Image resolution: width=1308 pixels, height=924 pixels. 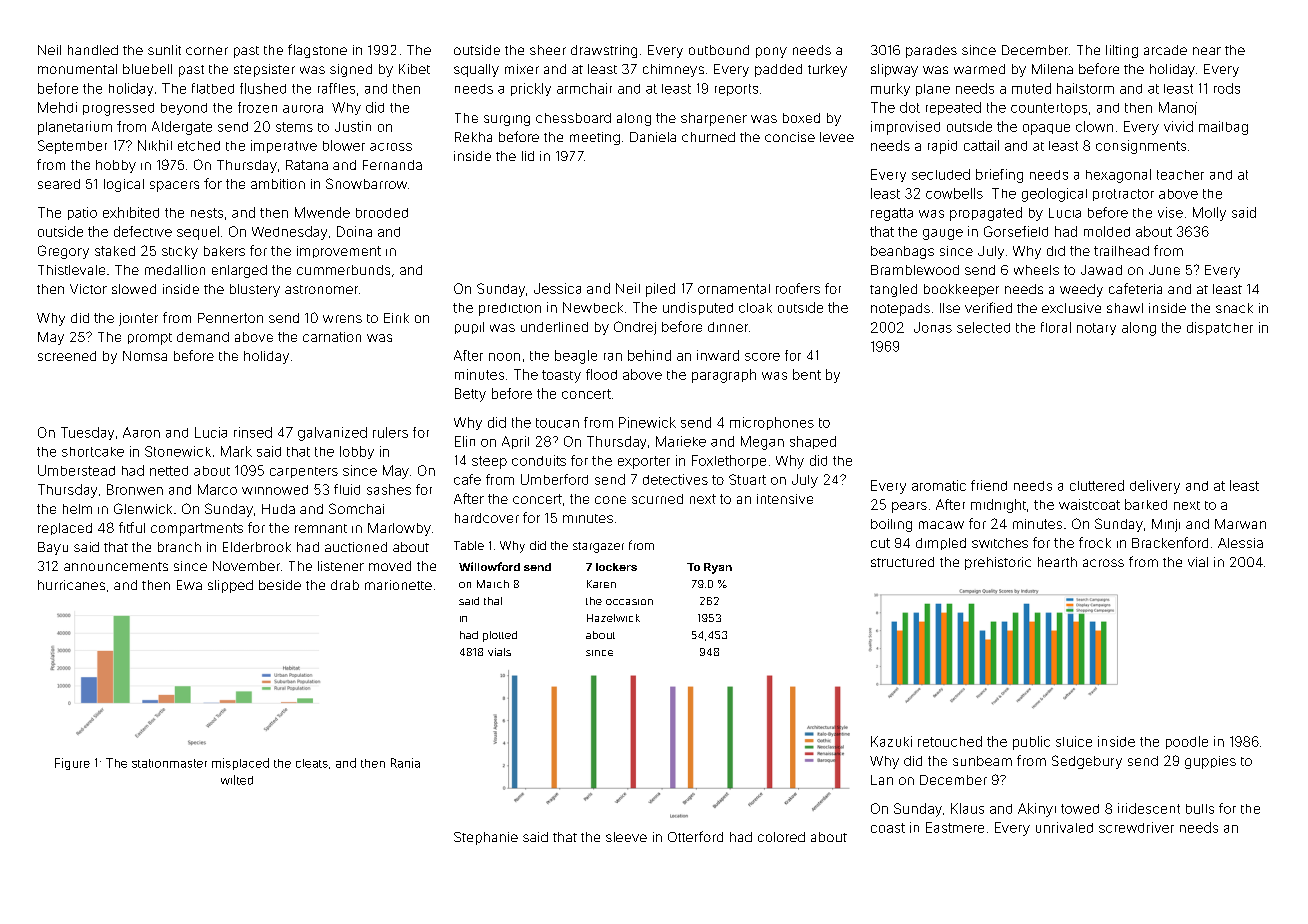 I want to click on aromatic, so click(x=939, y=485).
